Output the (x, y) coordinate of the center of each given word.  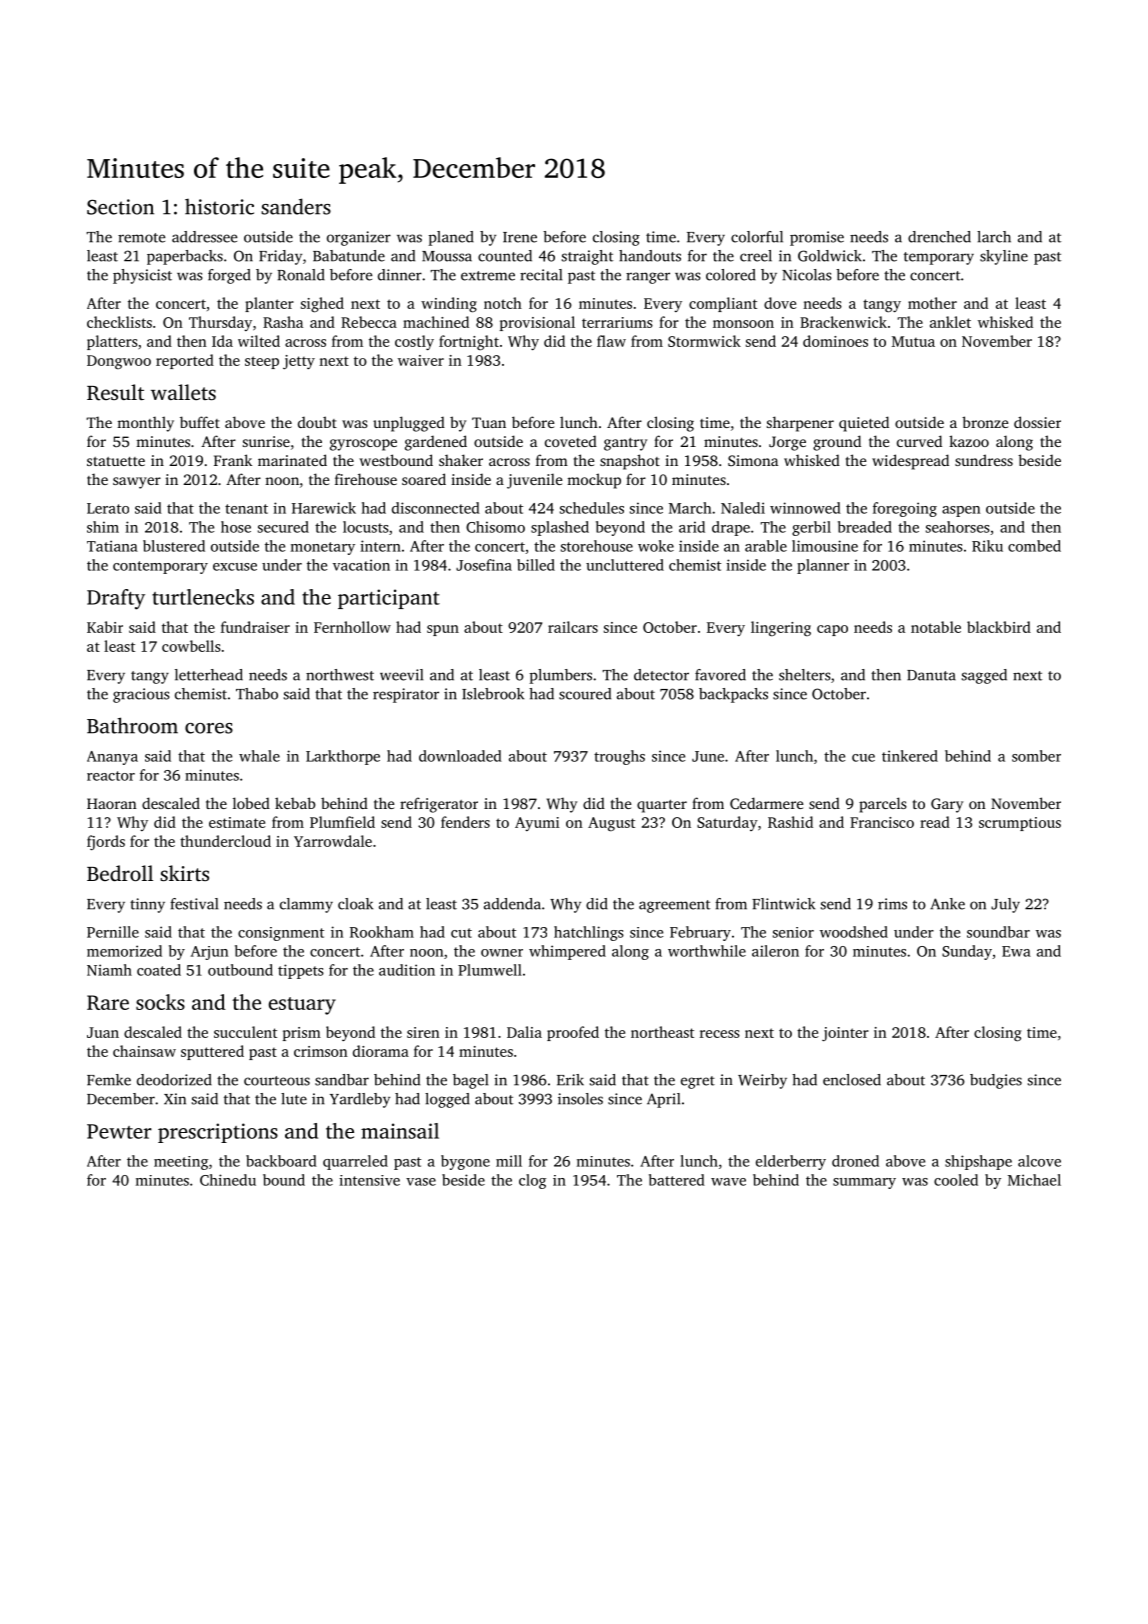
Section (120, 207)
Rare (108, 1002)
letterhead (209, 675)
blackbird (999, 627)
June (708, 756)
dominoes (835, 341)
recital (541, 275)
